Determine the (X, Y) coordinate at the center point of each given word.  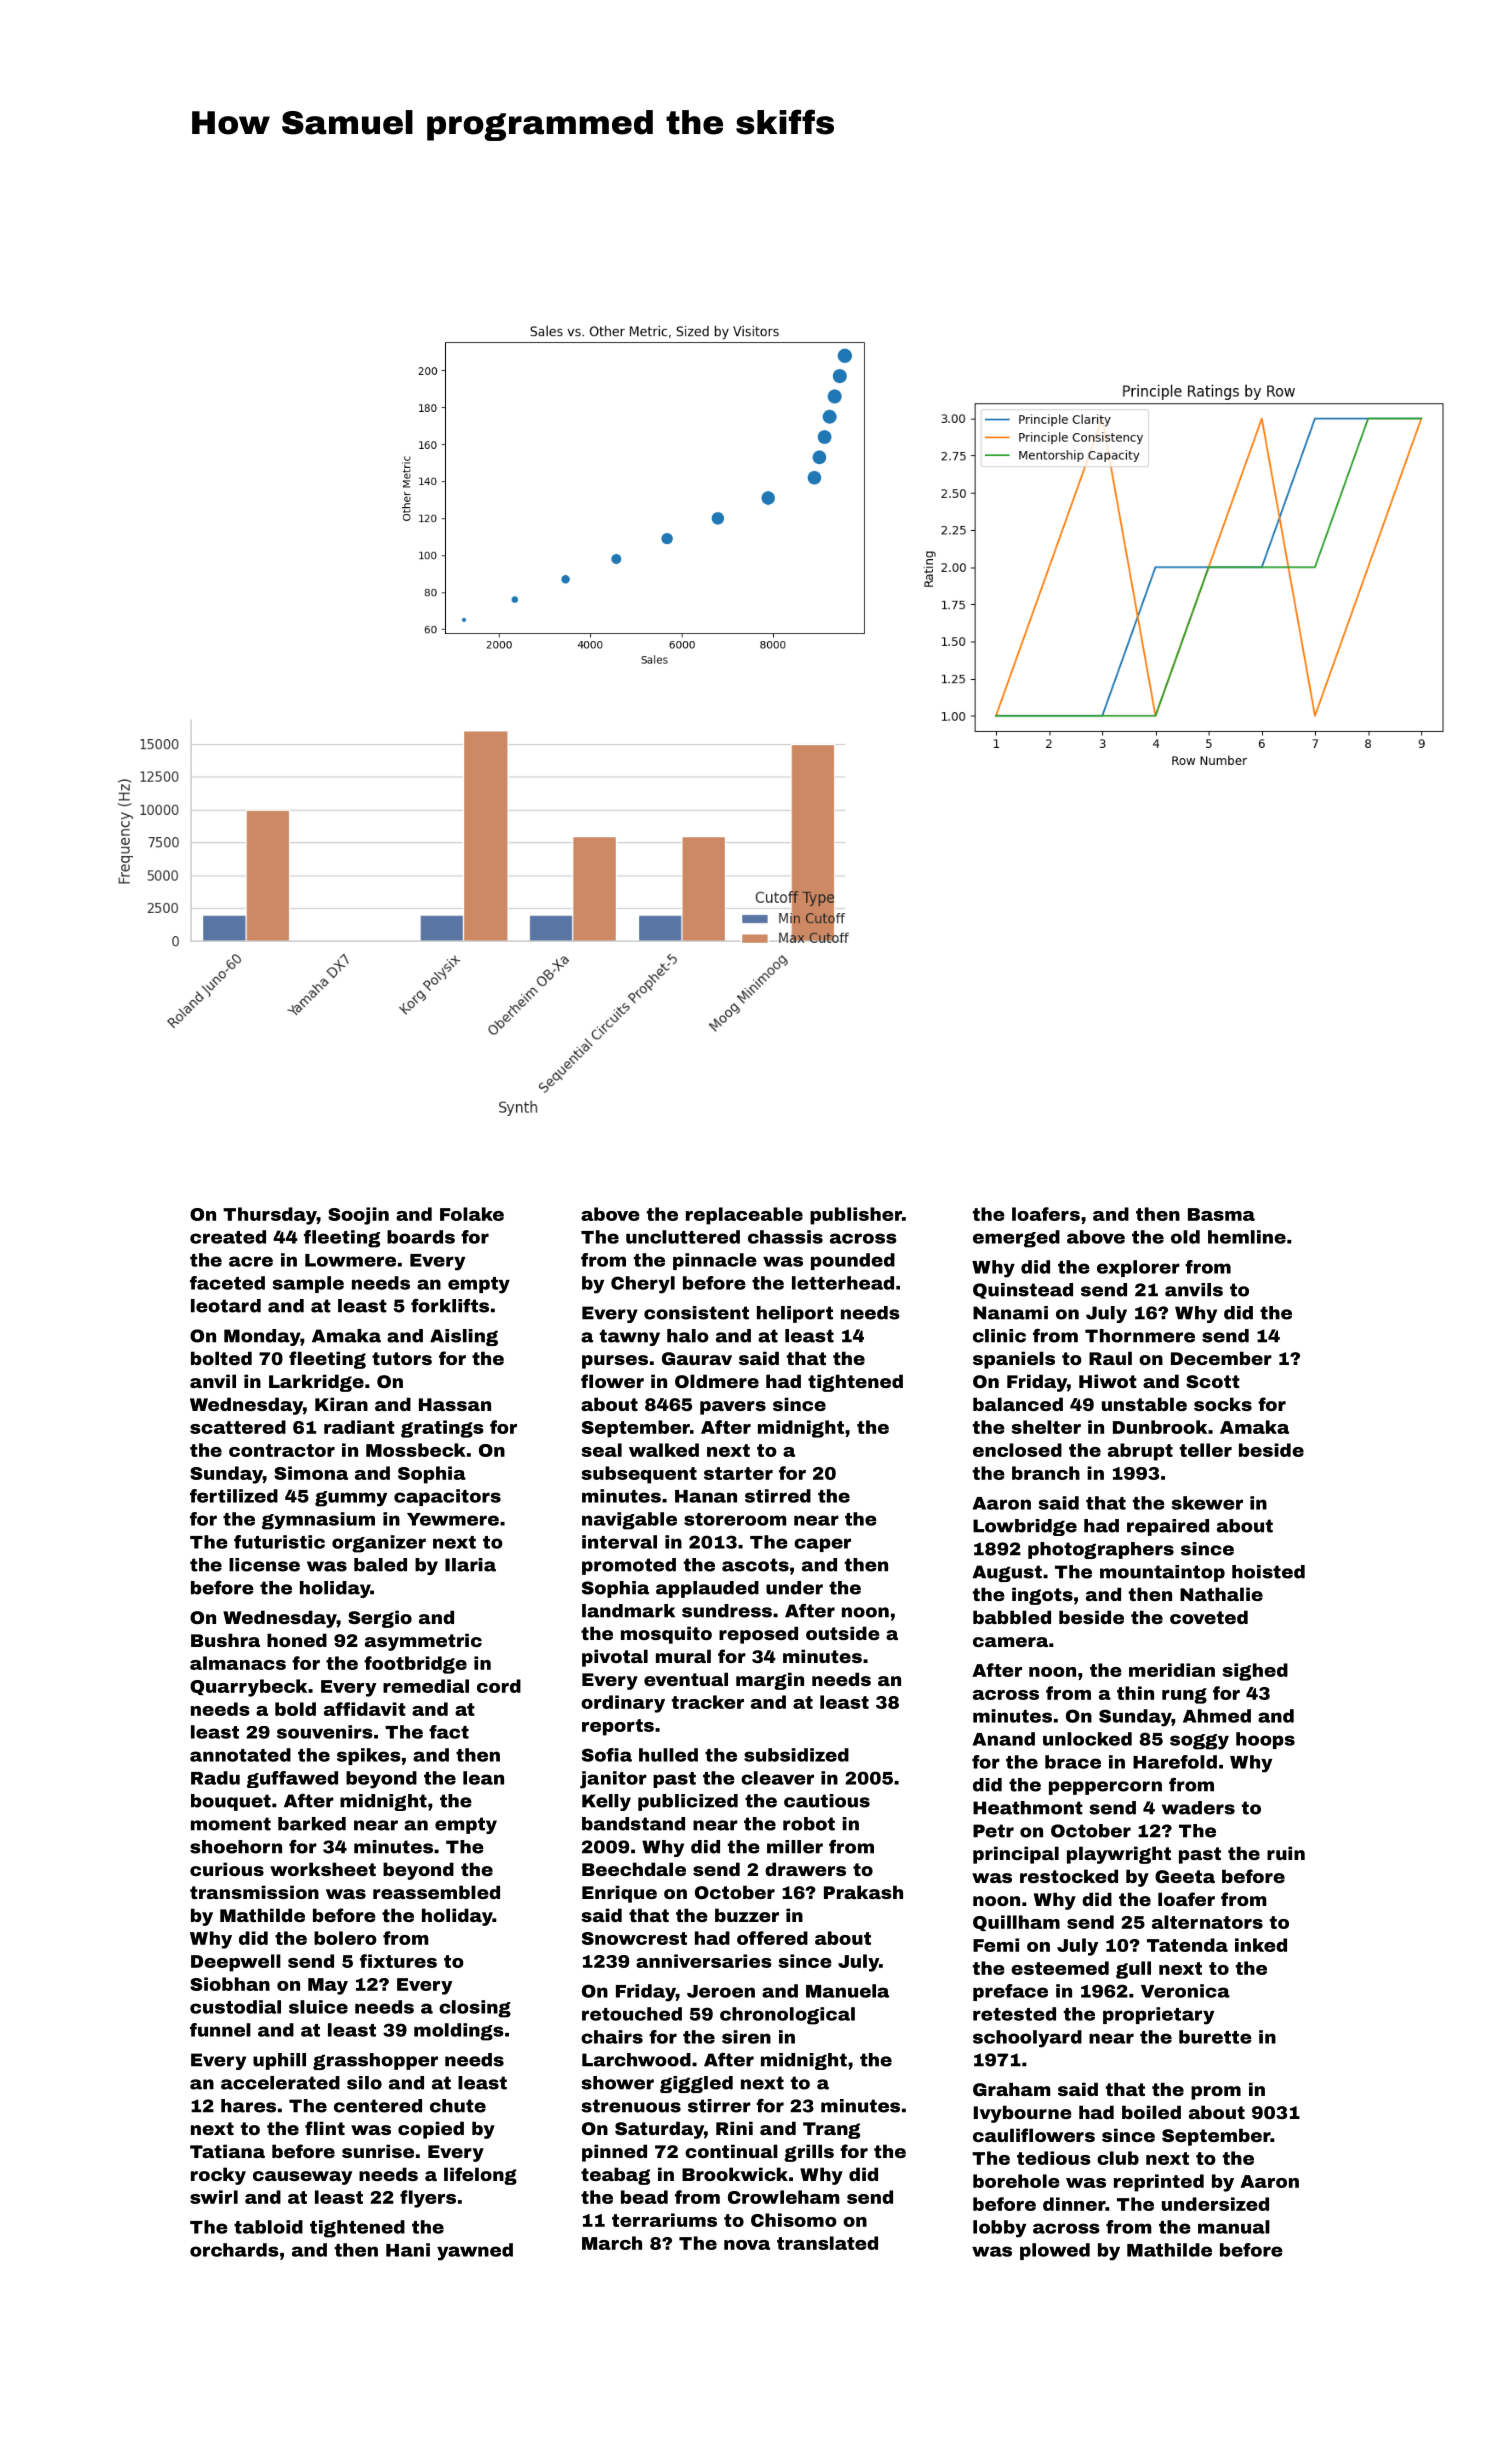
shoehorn (236, 1847)
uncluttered (683, 1237)
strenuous (631, 2106)
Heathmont (1028, 1808)
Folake (472, 1214)
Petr (993, 1831)
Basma (1221, 1214)
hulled (668, 1755)
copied (431, 2130)
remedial (426, 1686)
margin (770, 1681)
